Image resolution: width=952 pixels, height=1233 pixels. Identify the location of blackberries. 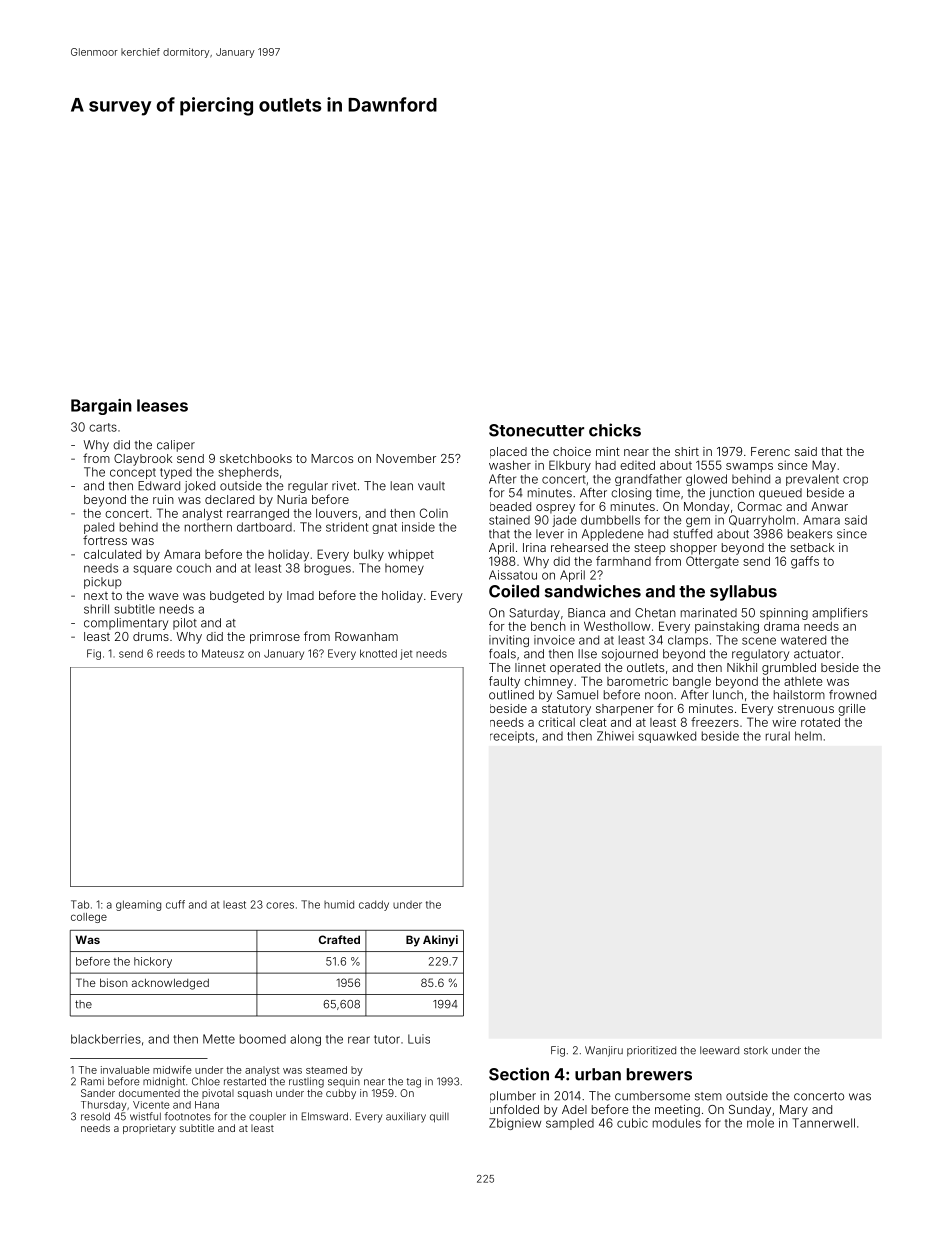
(106, 1039).
